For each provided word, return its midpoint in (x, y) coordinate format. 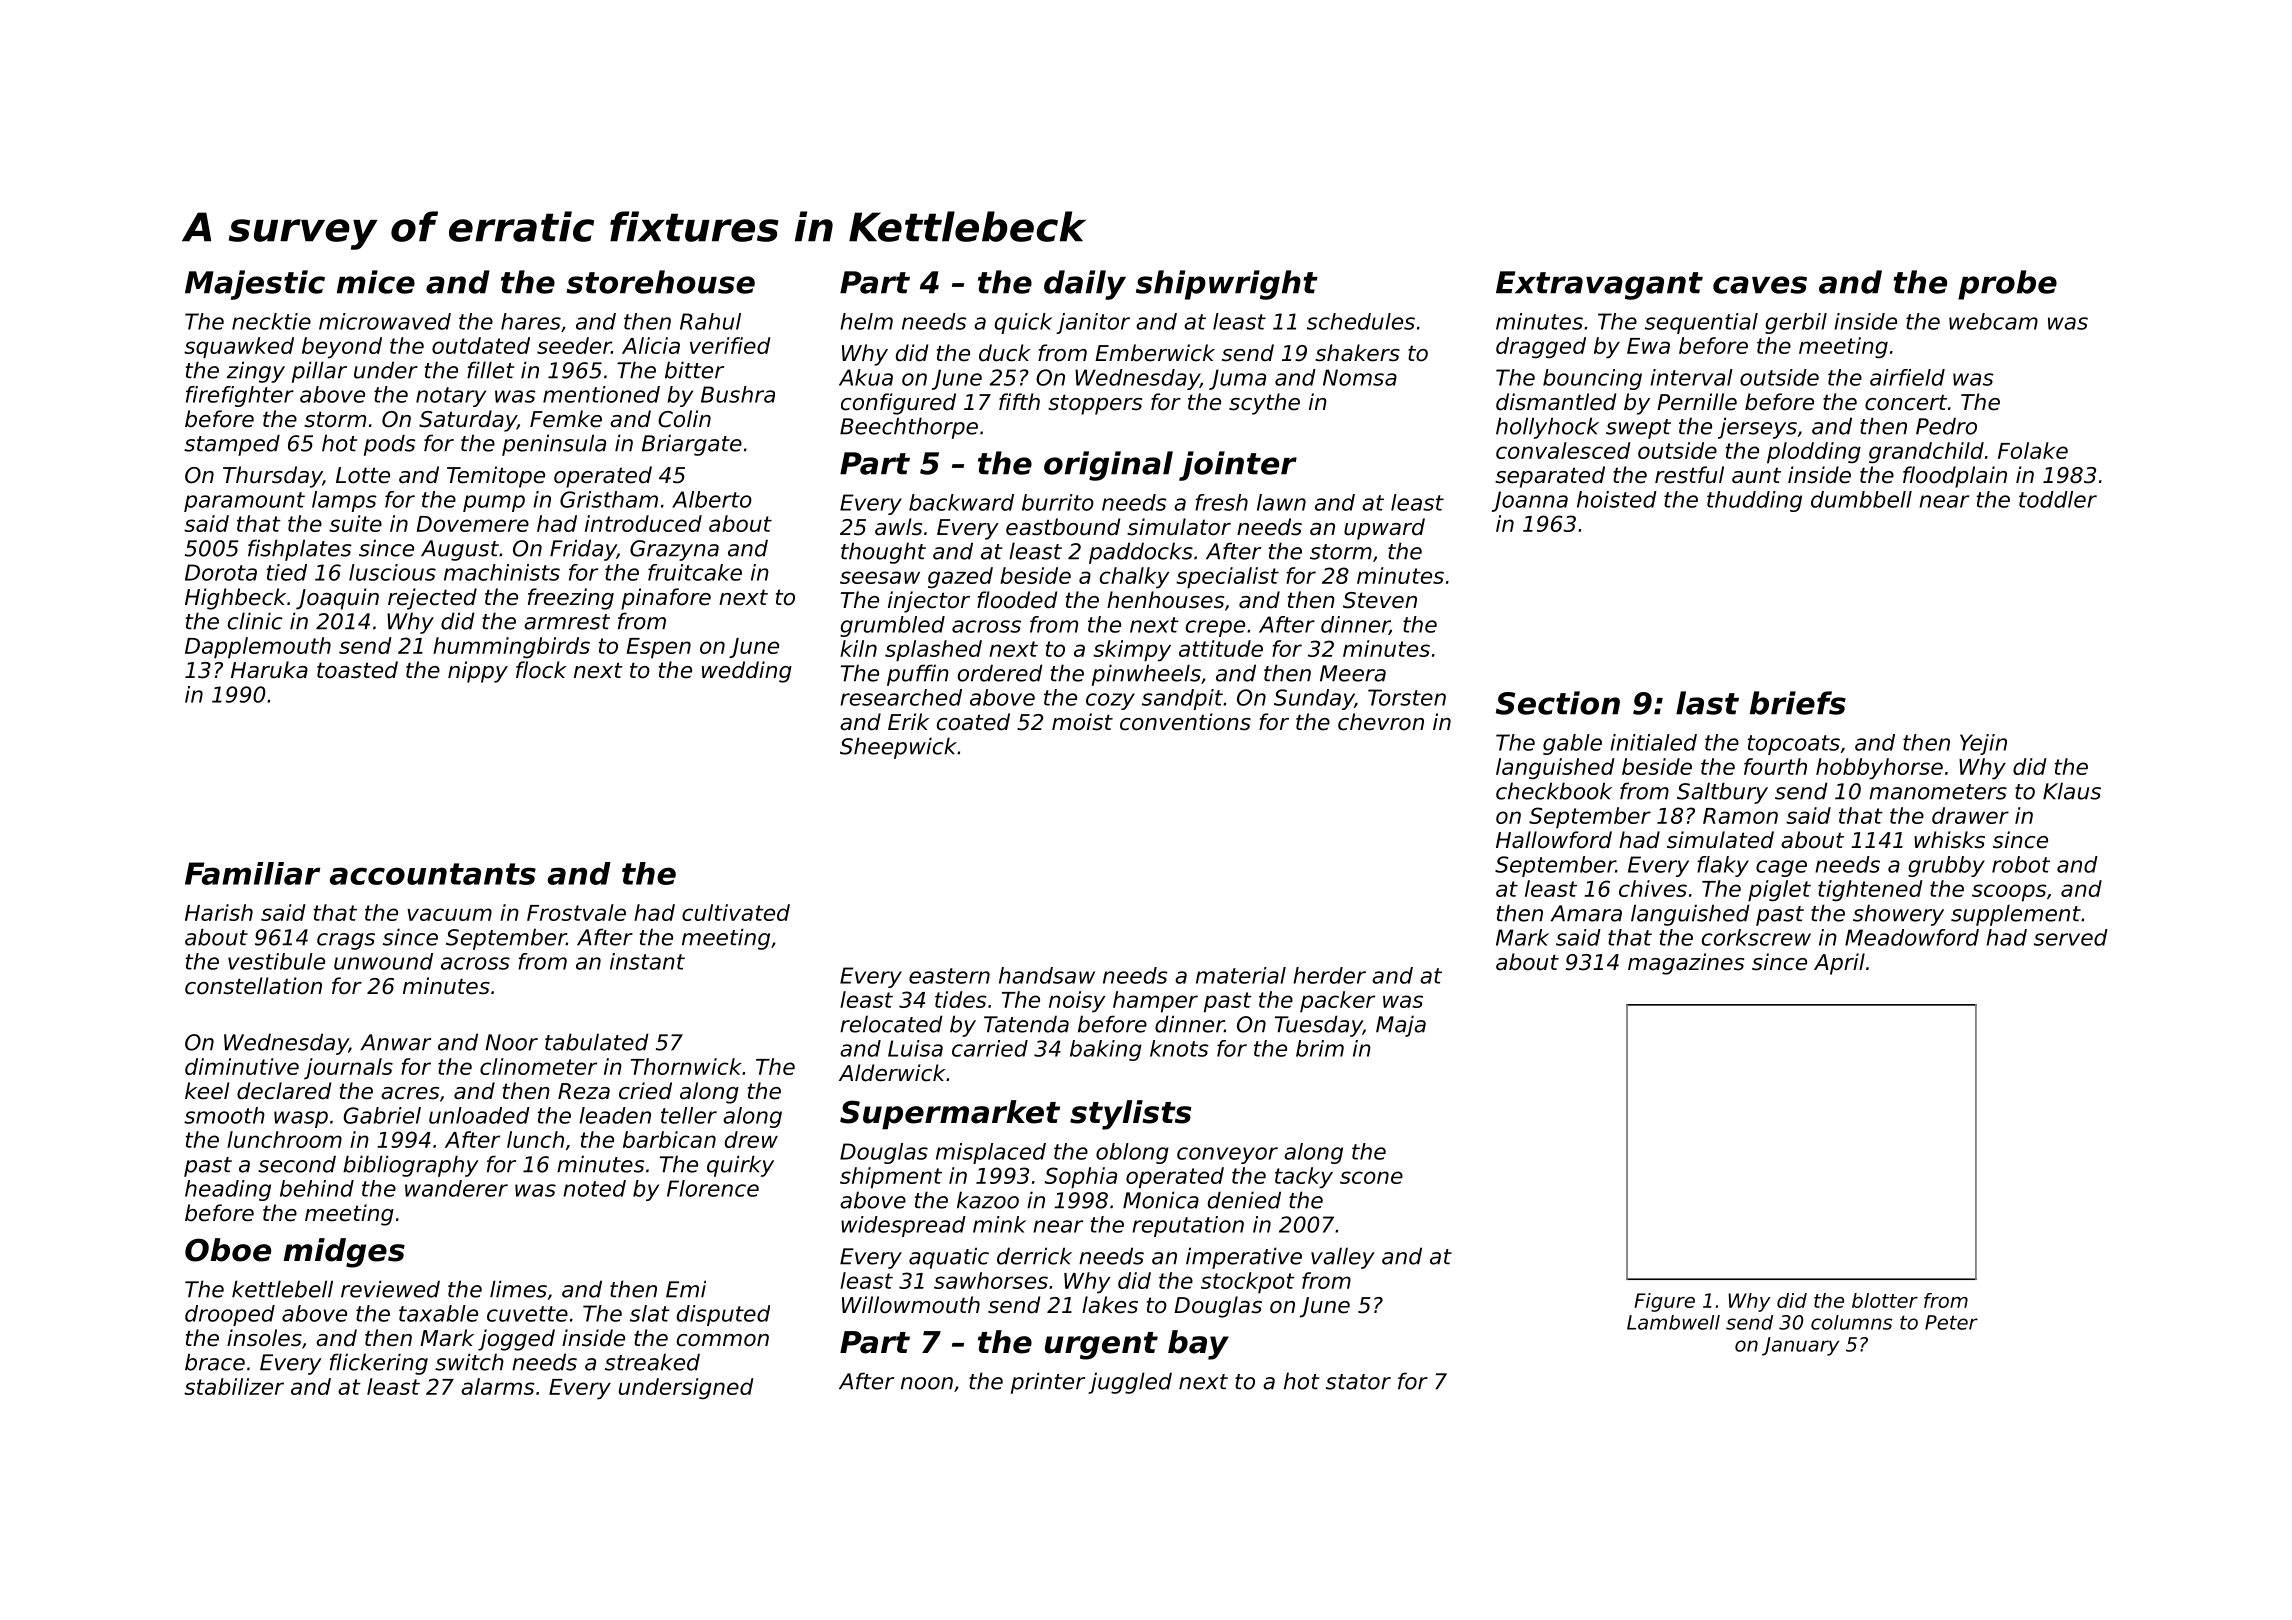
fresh (1221, 502)
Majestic (255, 285)
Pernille (1697, 402)
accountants (433, 874)
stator (1358, 1382)
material (1241, 975)
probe (2007, 285)
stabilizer (234, 1386)
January (1800, 1346)
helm (866, 321)
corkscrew (1756, 937)
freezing (571, 599)
